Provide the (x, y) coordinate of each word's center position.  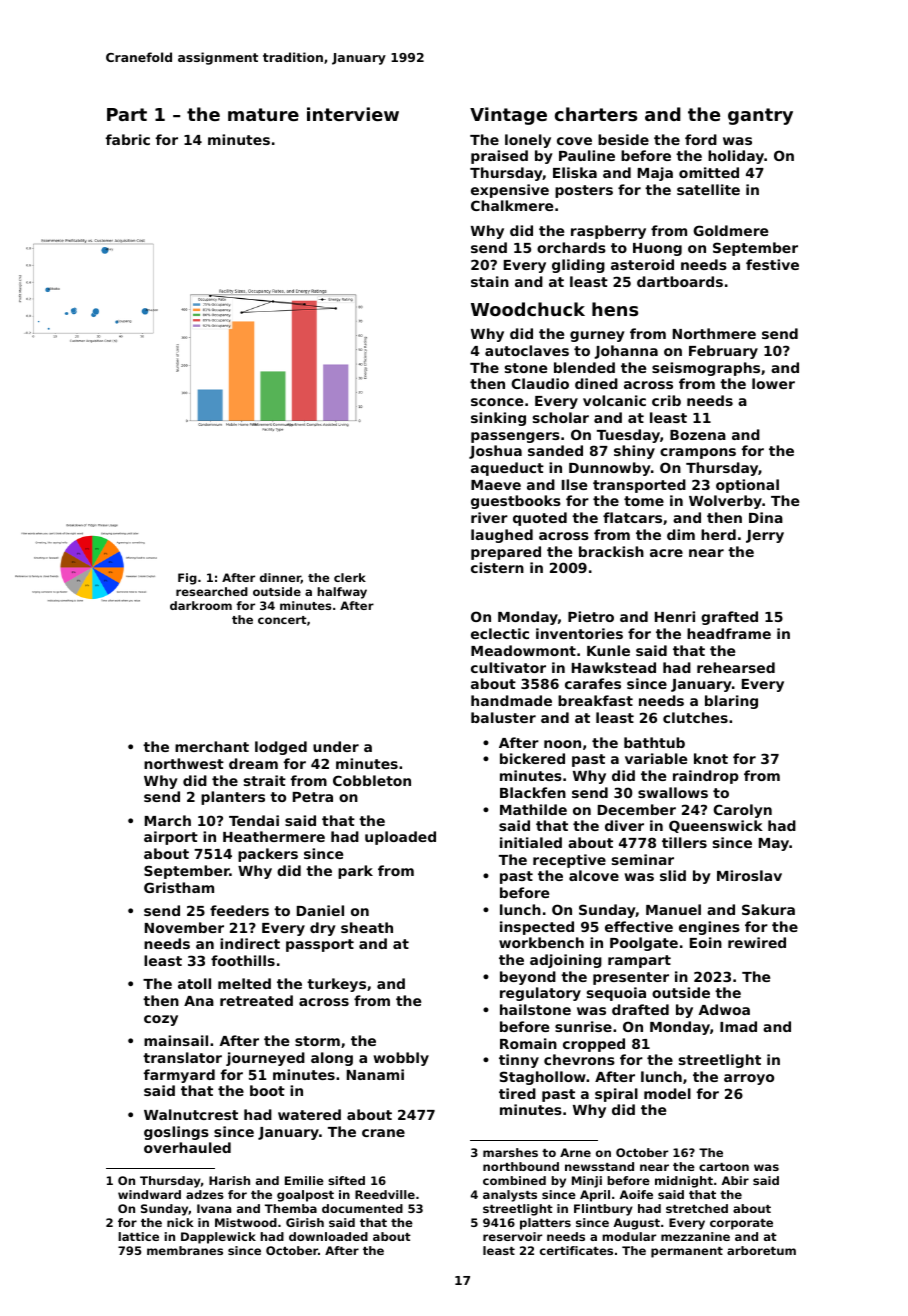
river (489, 517)
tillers (684, 842)
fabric (128, 139)
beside (623, 139)
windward (149, 1194)
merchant (212, 746)
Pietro (591, 616)
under (336, 746)
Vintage (508, 116)
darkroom (201, 605)
